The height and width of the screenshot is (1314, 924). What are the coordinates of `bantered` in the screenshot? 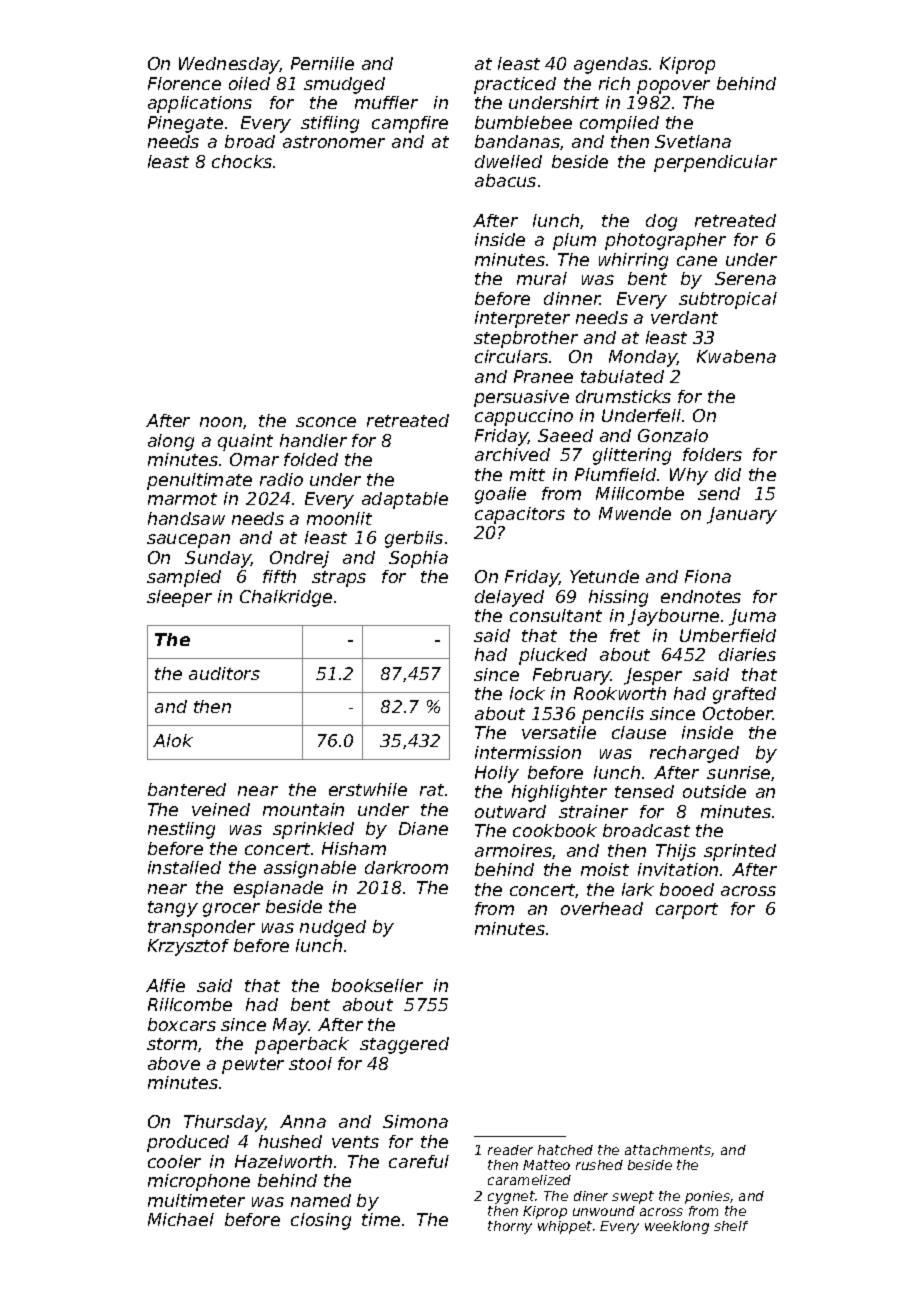 It's located at (187, 789).
